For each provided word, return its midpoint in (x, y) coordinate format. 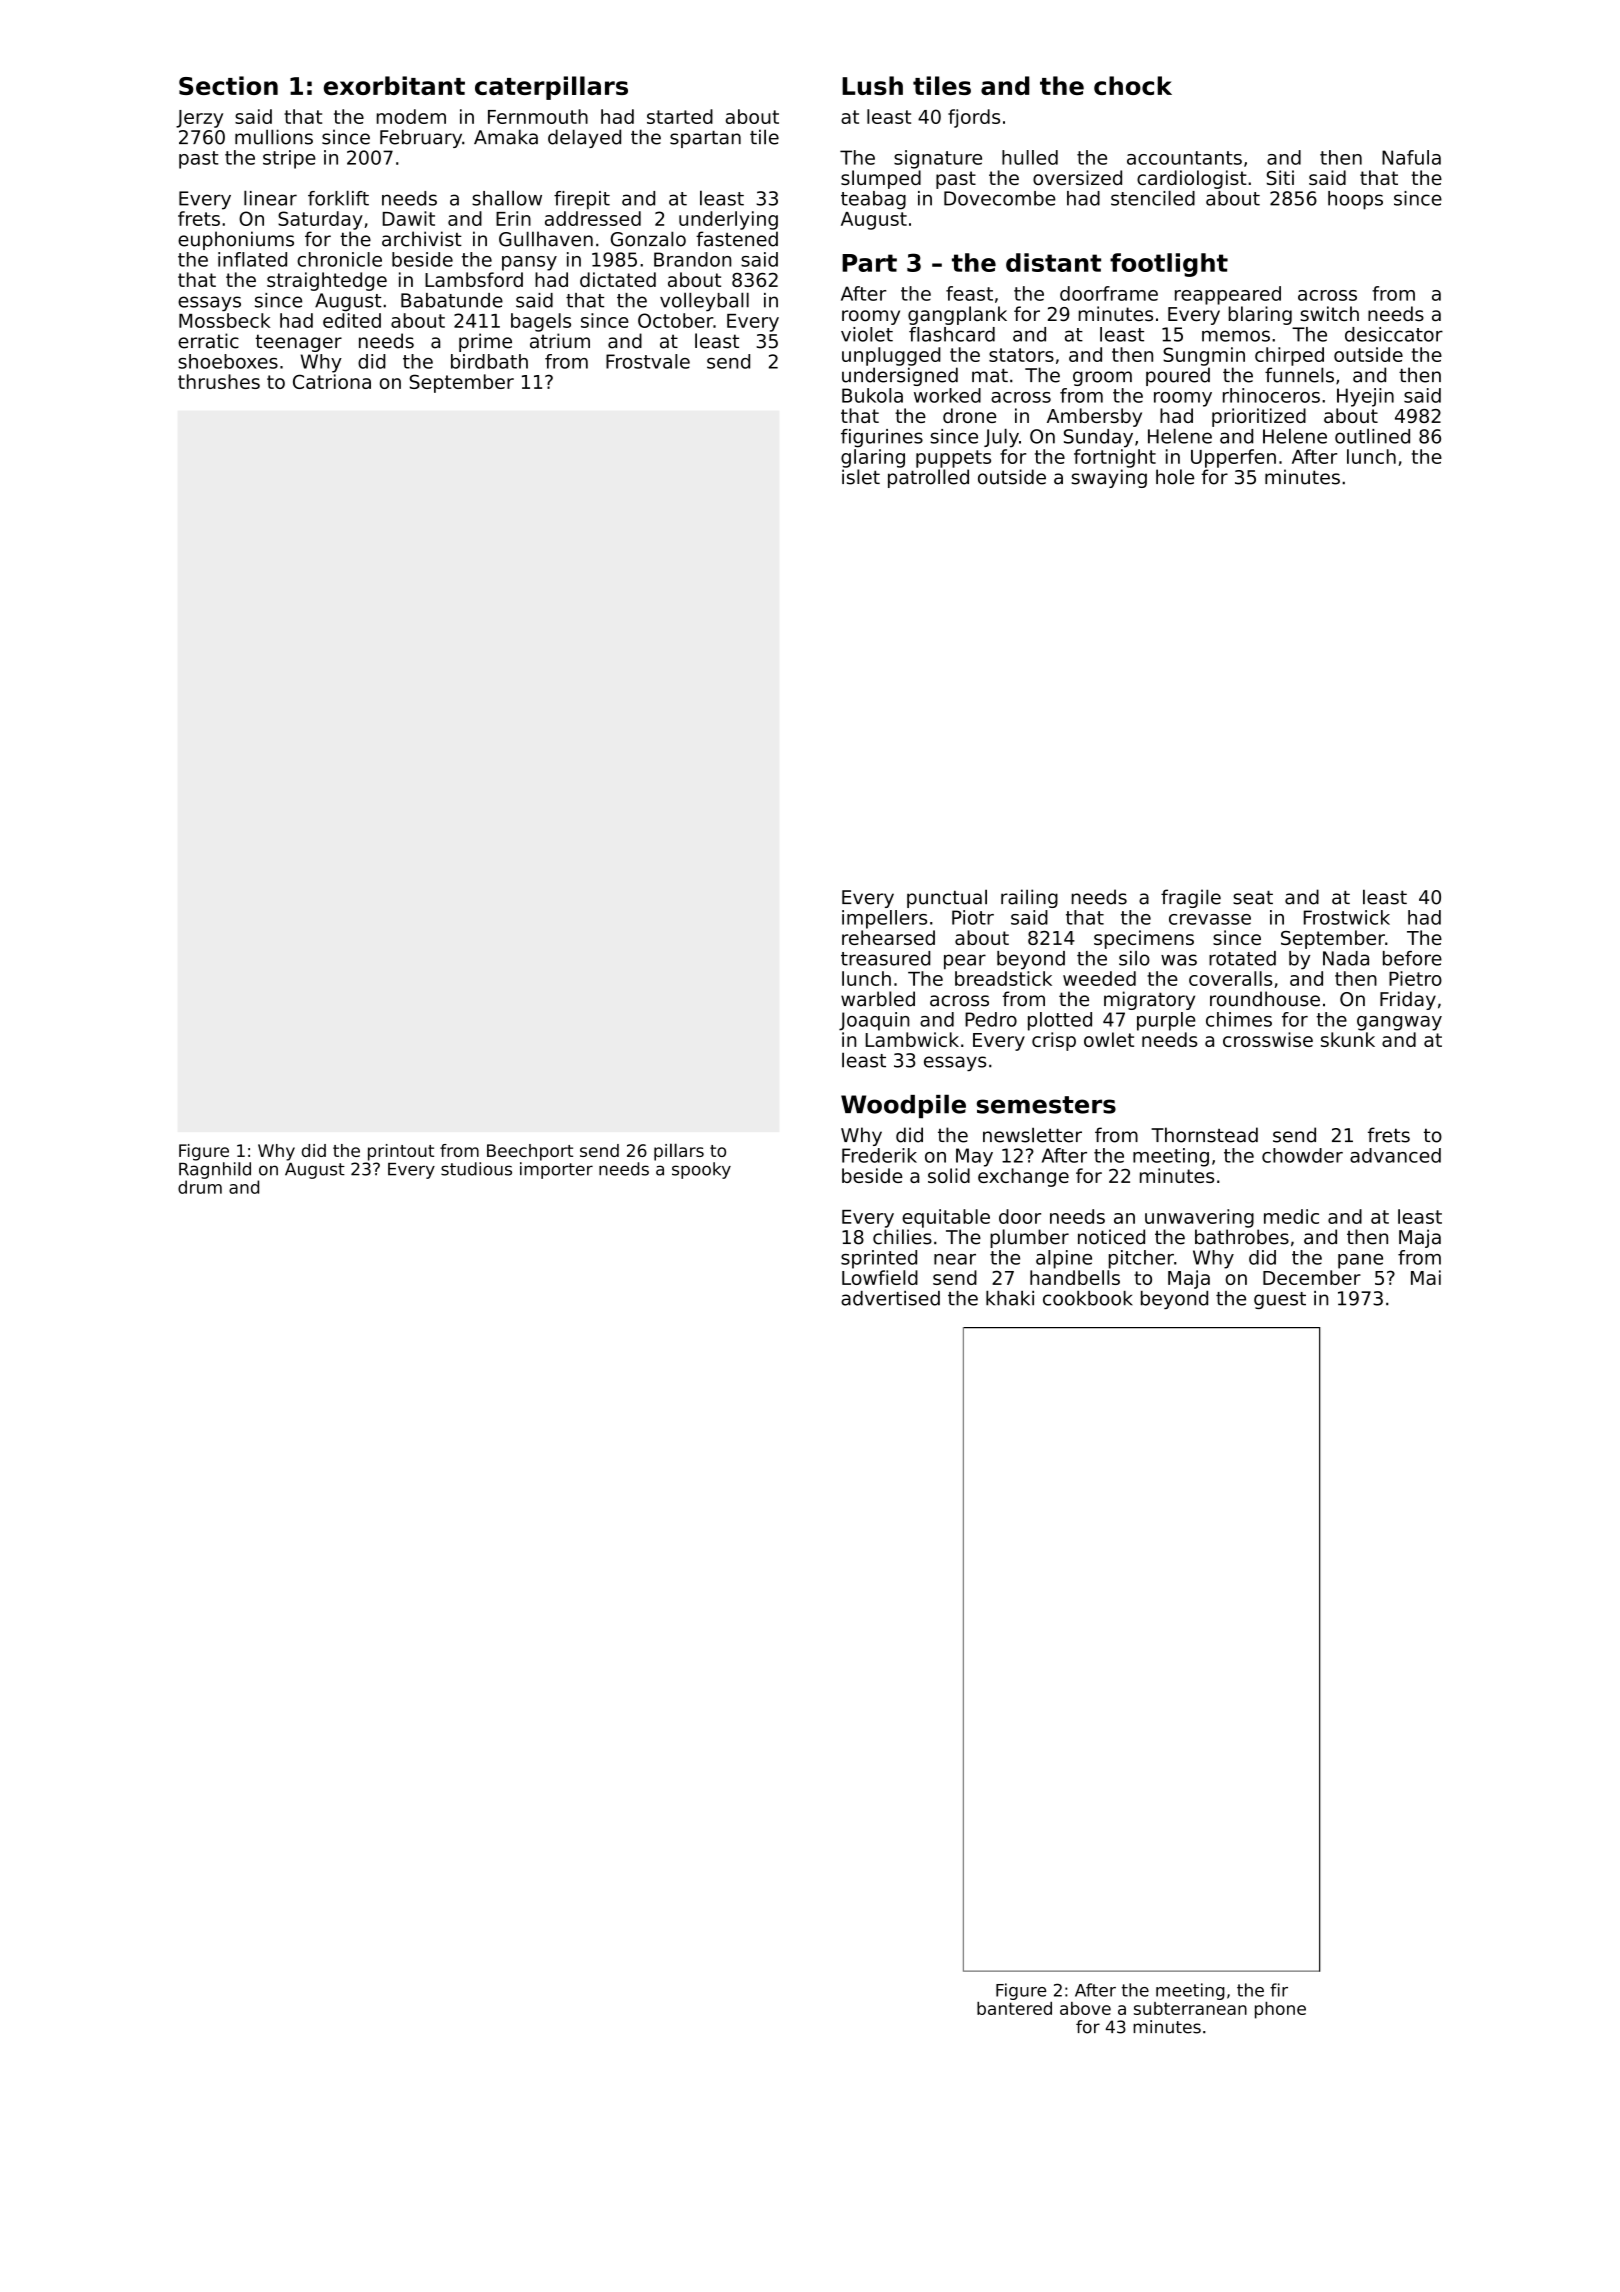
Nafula (1411, 157)
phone (1280, 2010)
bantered (1014, 2008)
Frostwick (1347, 917)
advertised (890, 1298)
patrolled (928, 478)
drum (200, 1187)
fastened (737, 239)
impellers (884, 919)
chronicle (339, 259)
